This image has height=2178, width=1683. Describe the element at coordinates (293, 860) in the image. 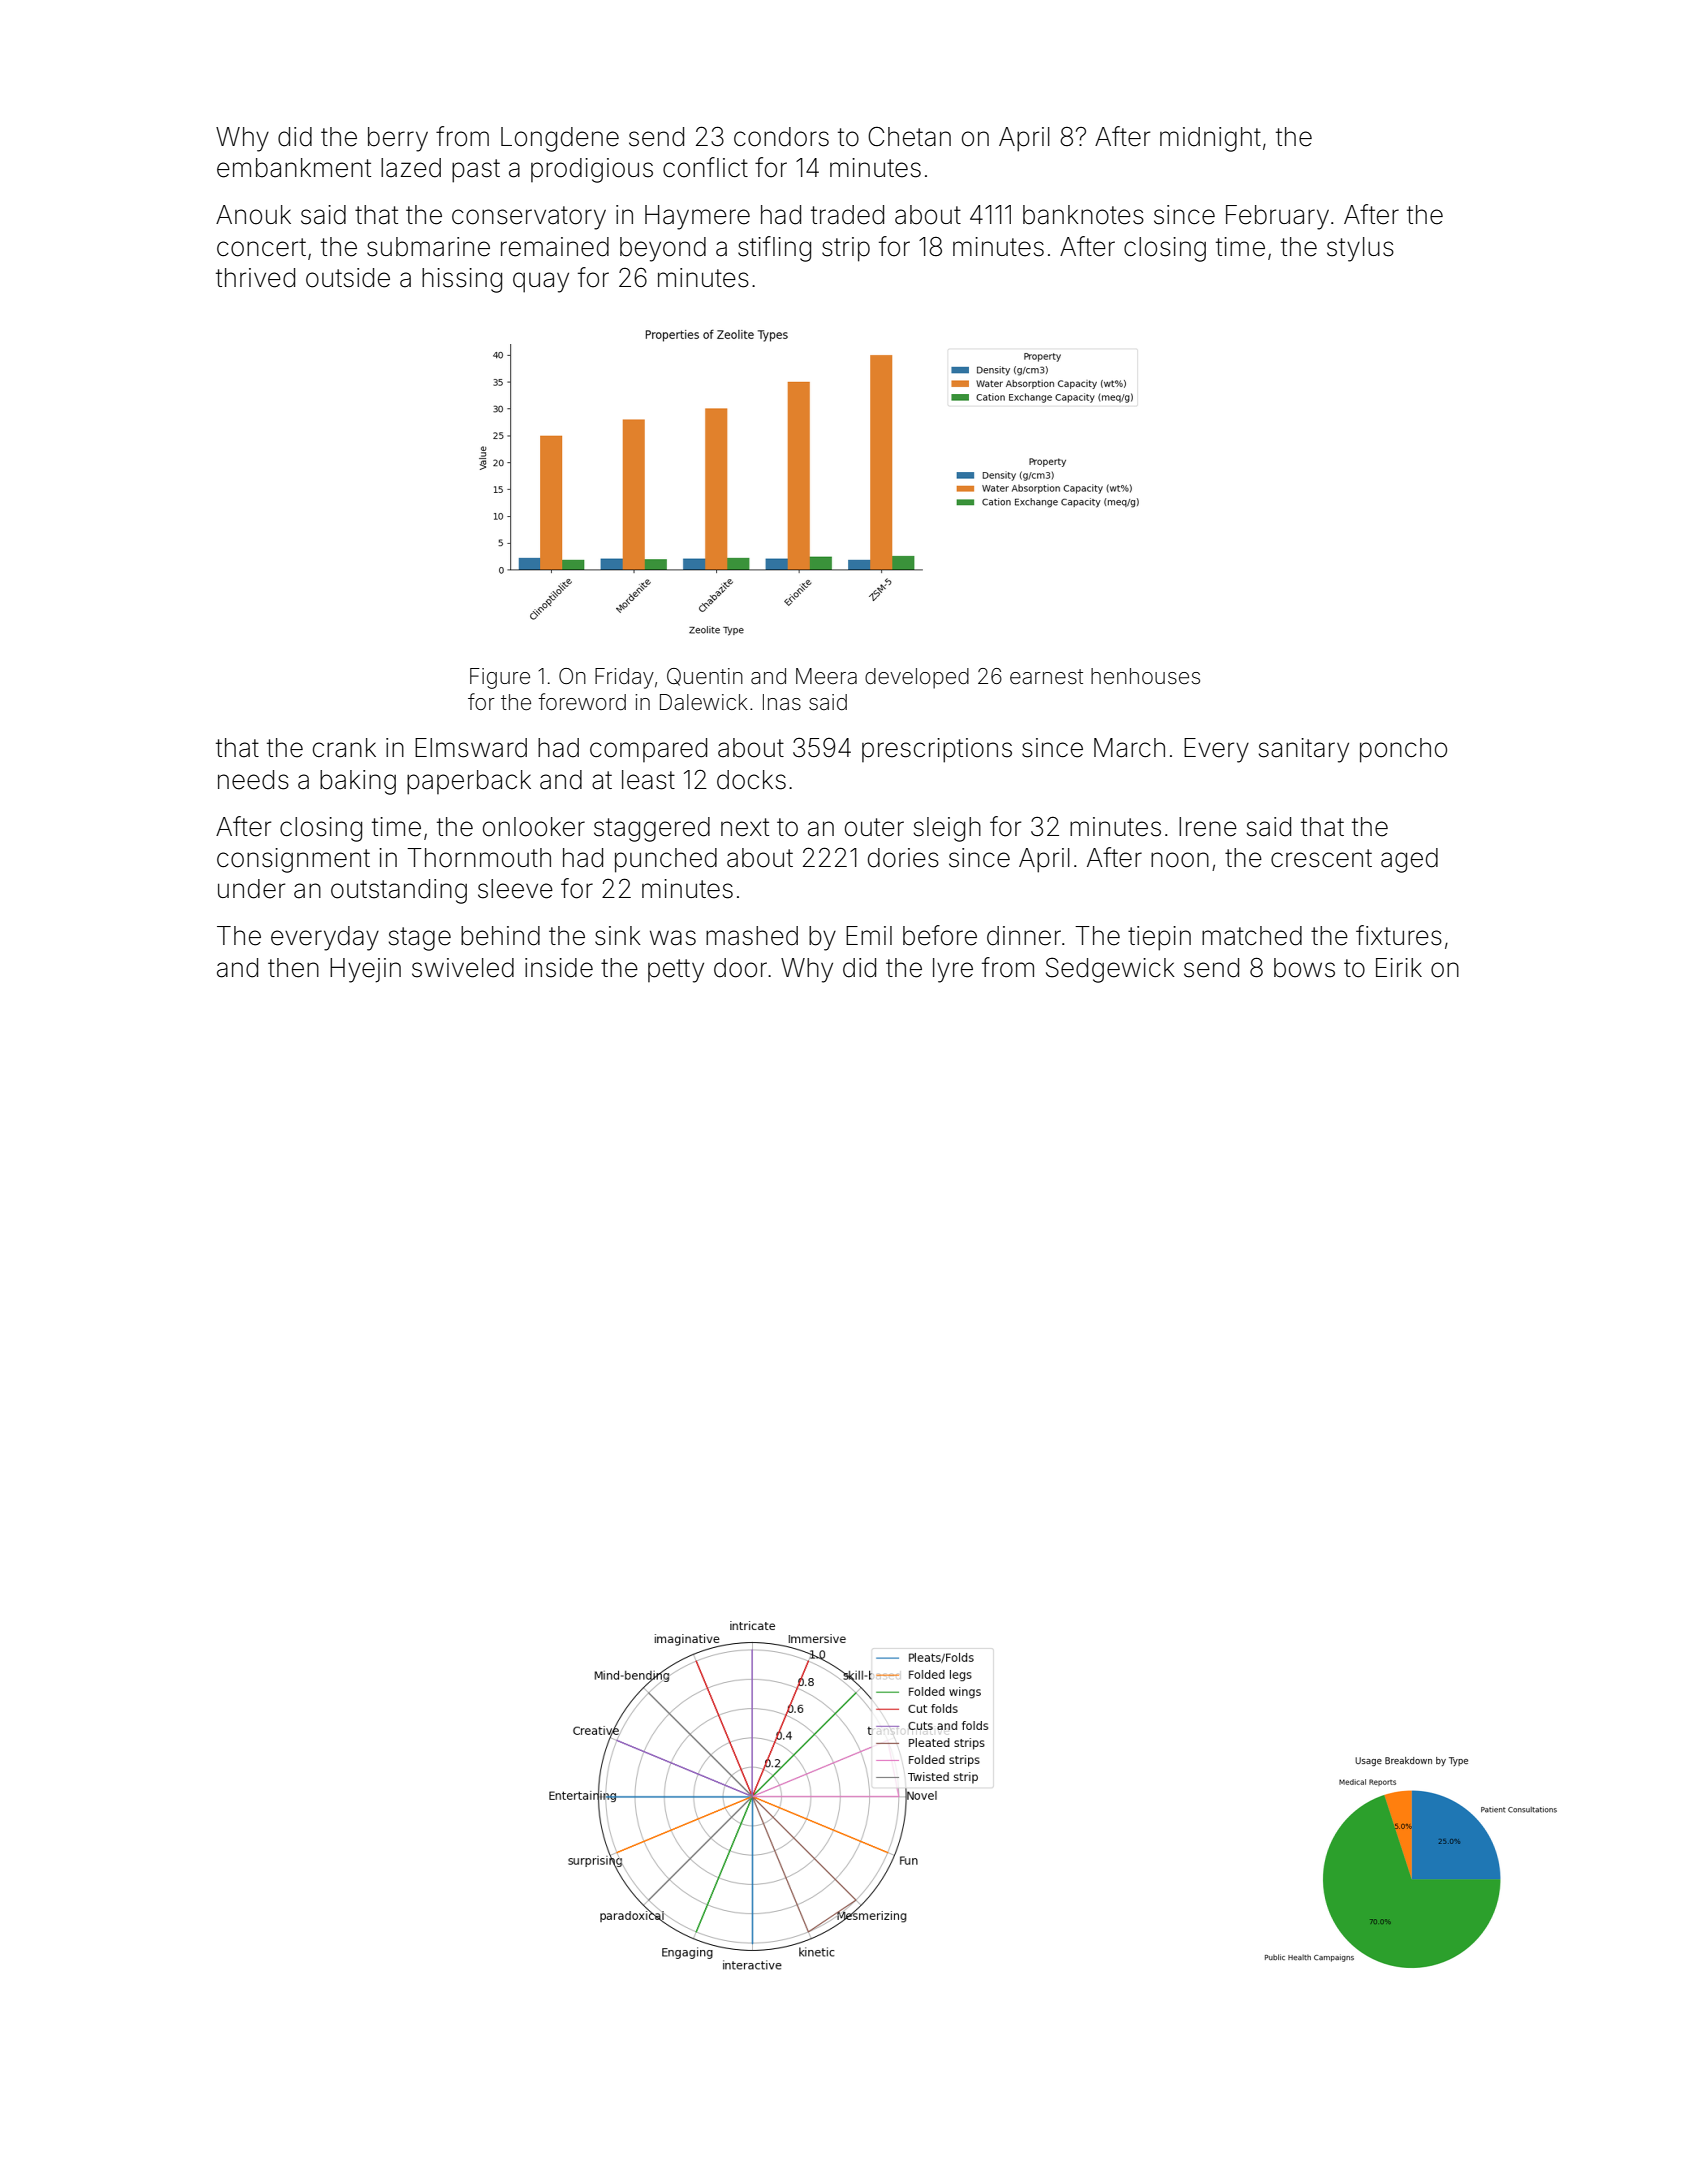

I see `consignment` at that location.
